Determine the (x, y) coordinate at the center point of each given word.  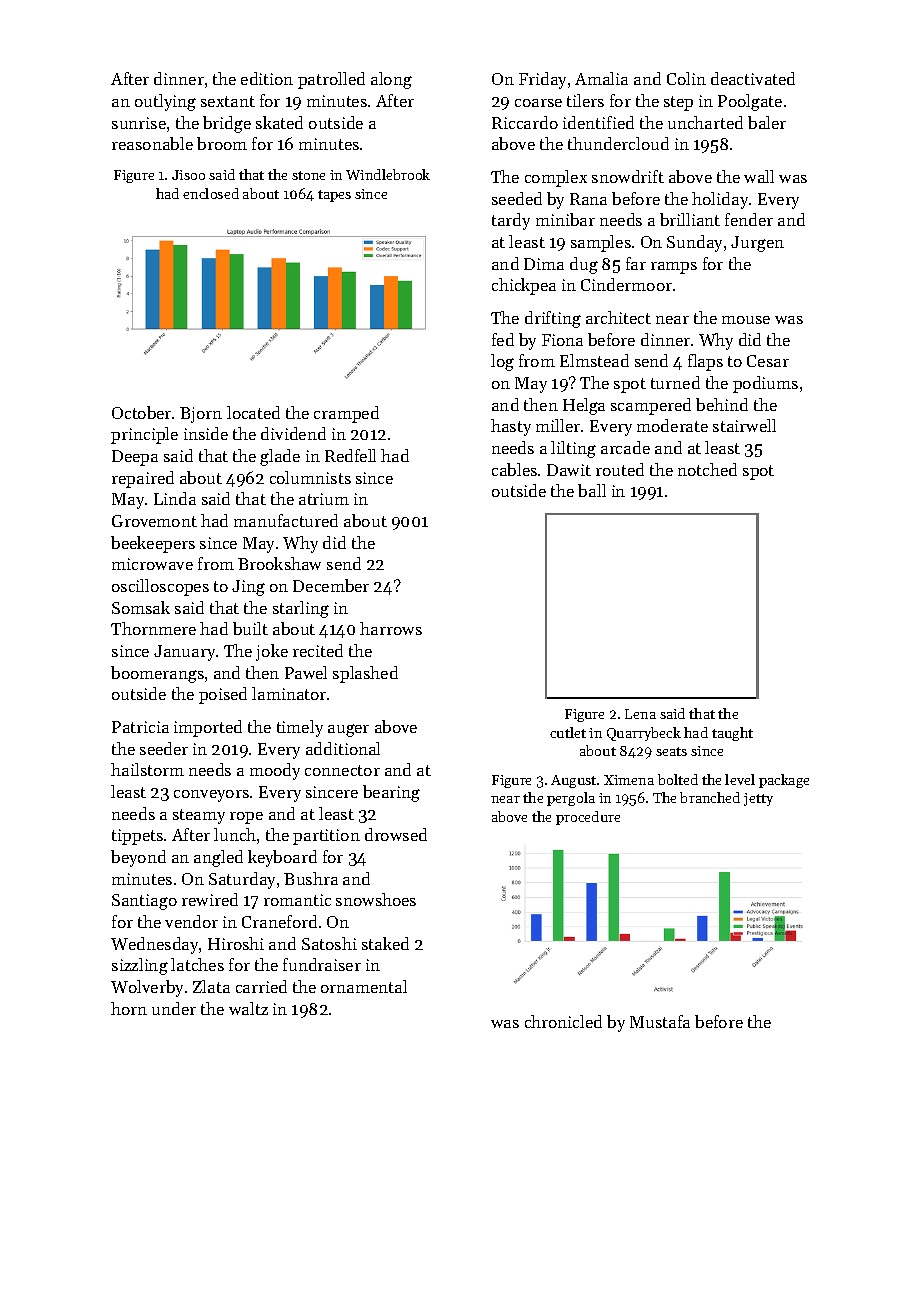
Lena (640, 714)
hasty (511, 427)
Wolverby (147, 988)
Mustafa (660, 1021)
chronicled (563, 1021)
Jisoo (188, 175)
